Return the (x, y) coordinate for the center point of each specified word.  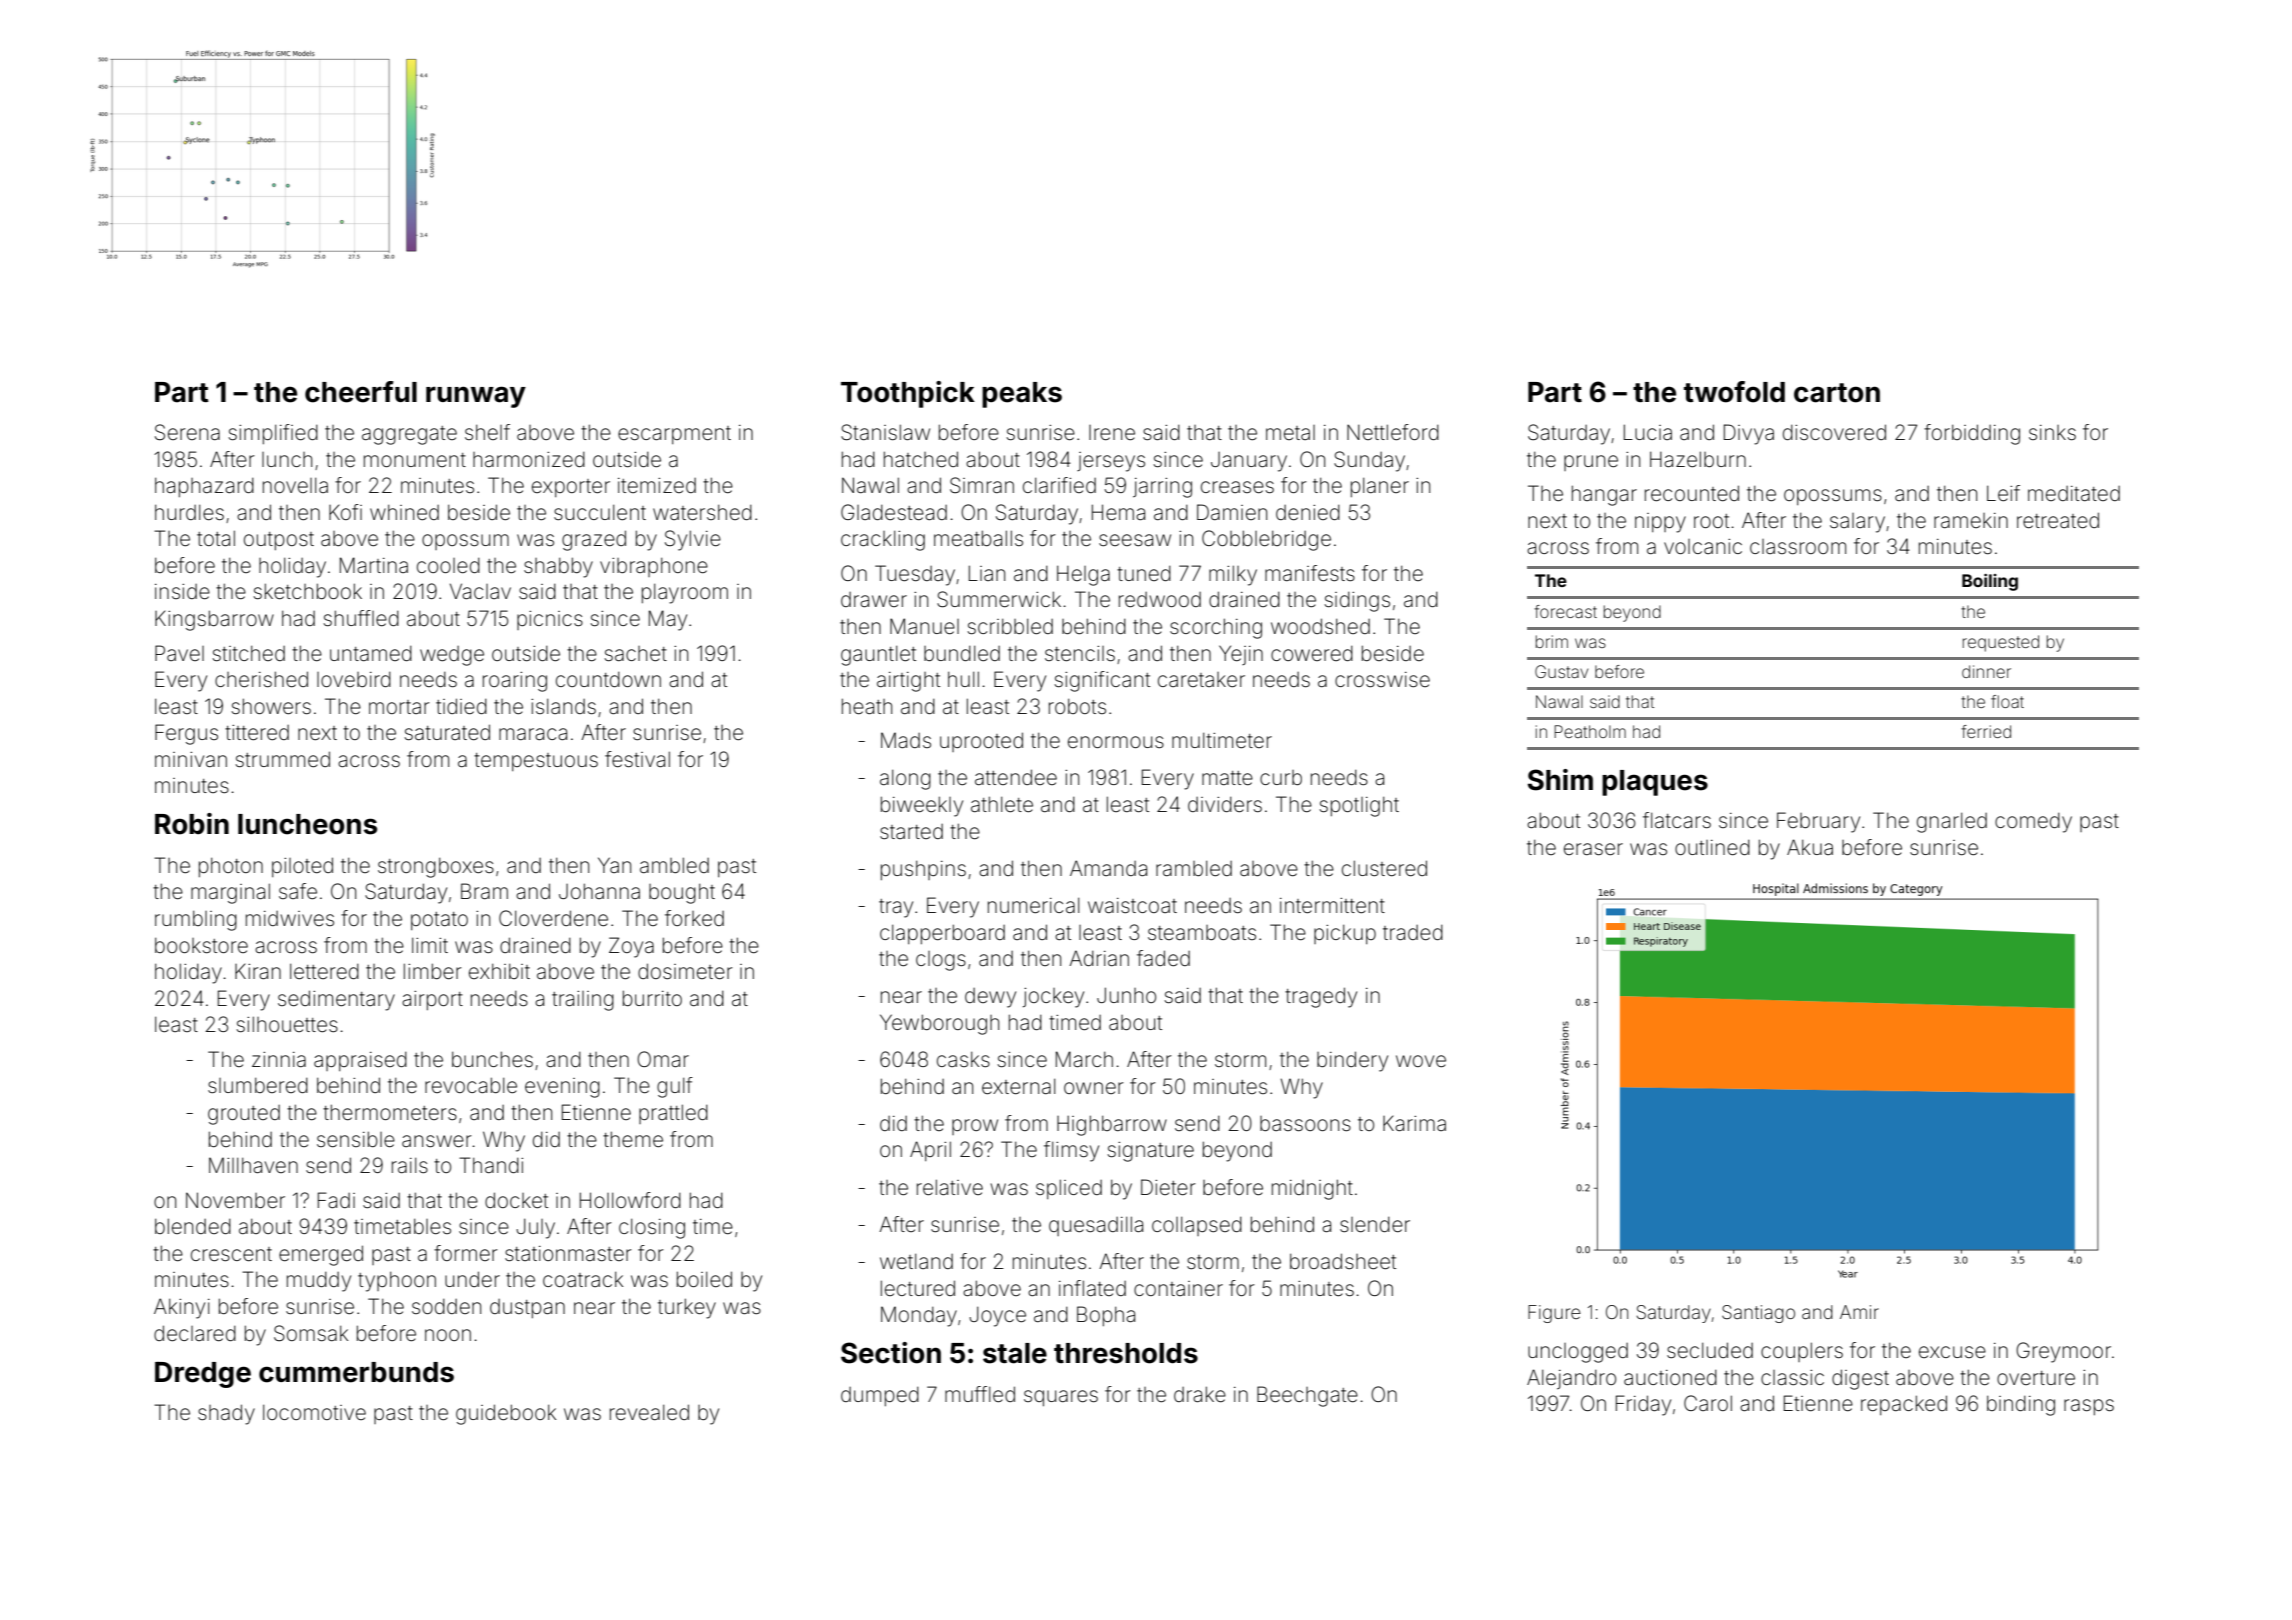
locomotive (314, 1412)
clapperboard (942, 934)
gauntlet (878, 655)
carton (1837, 393)
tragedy (1321, 997)
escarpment (674, 435)
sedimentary (336, 1000)
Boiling (1990, 582)
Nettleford (1393, 432)
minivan (191, 759)
